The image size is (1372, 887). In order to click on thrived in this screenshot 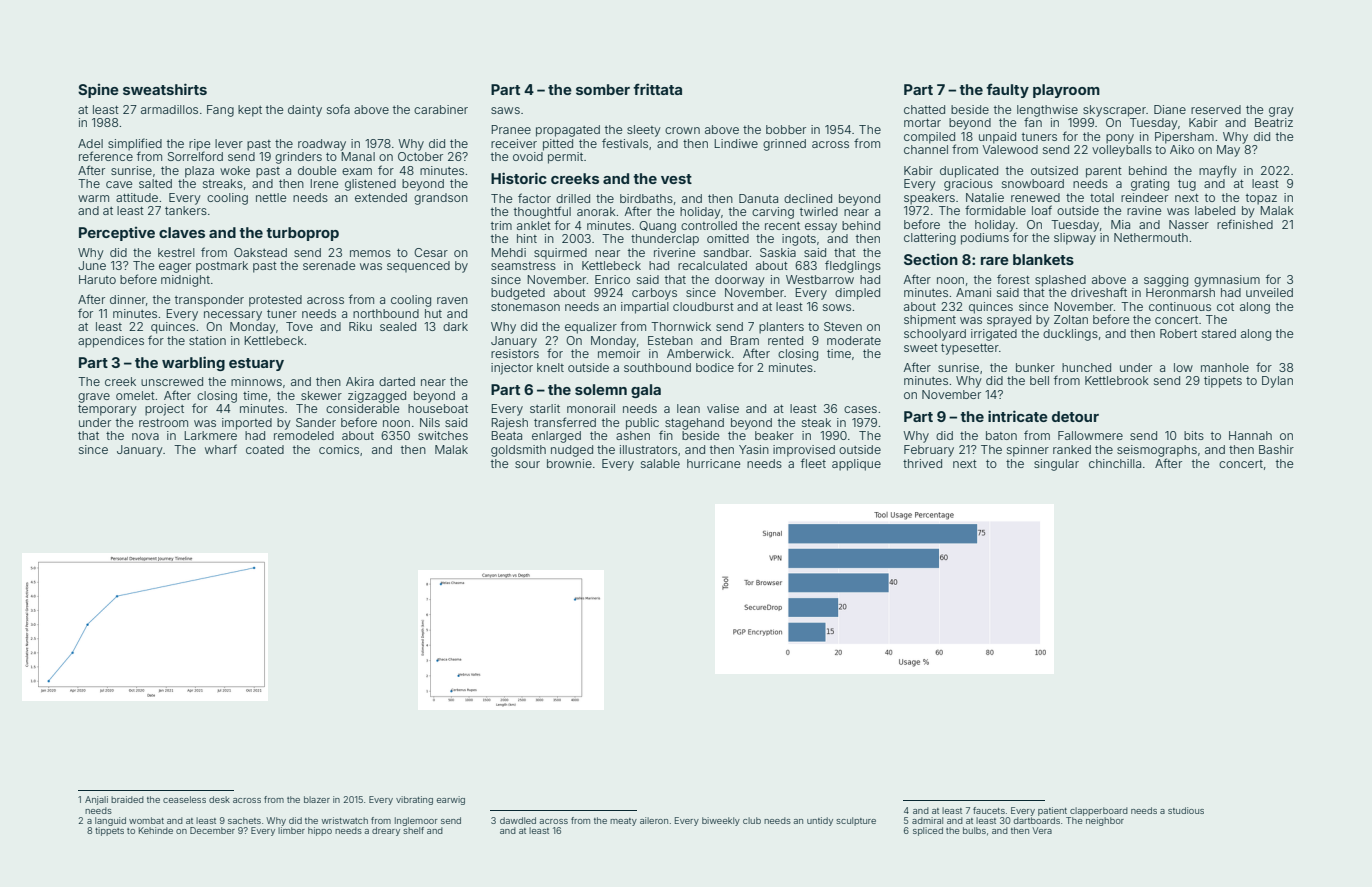, I will do `click(922, 463)`.
